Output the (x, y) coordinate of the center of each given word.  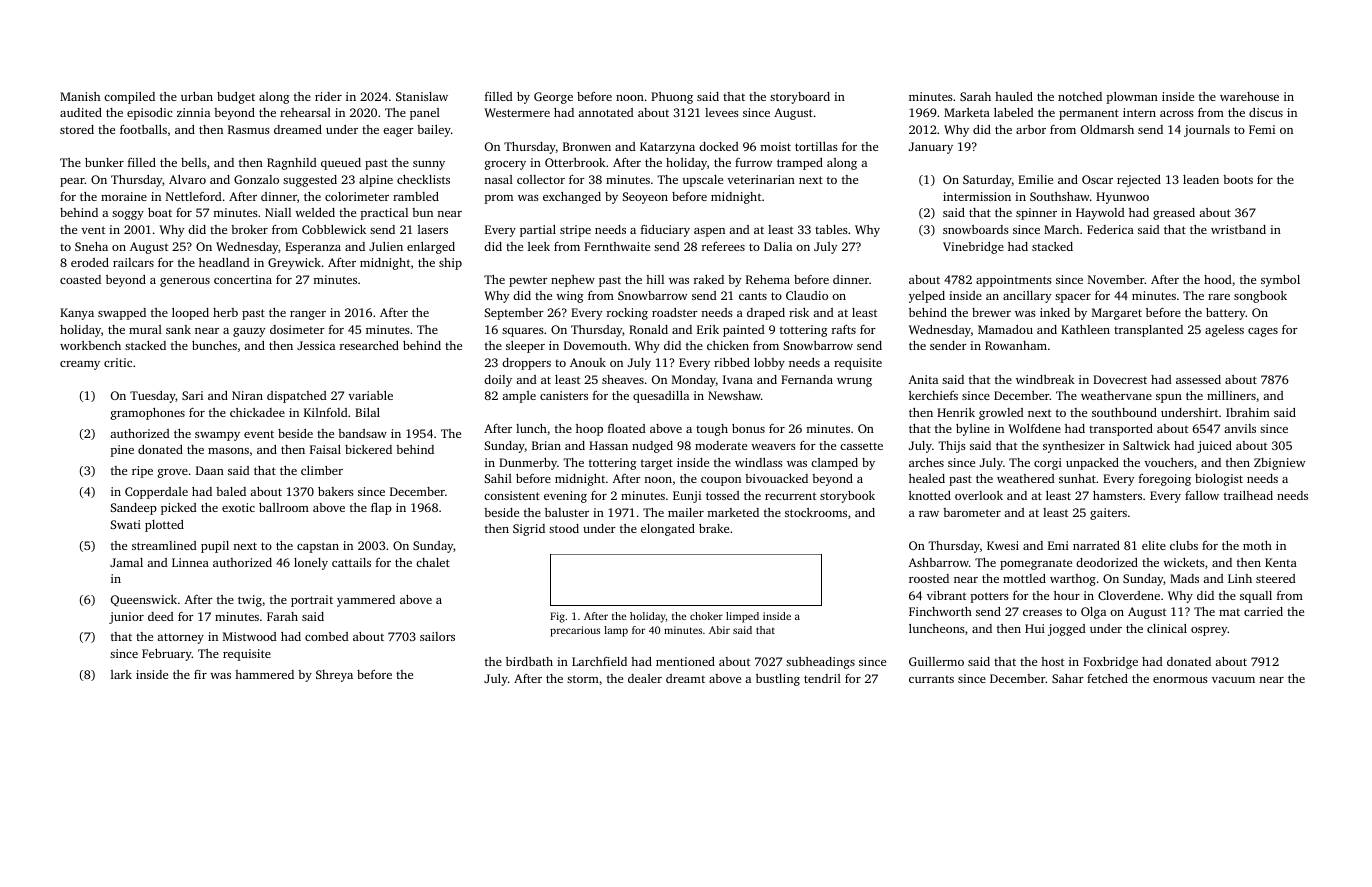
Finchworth (940, 611)
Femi (1262, 129)
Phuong (672, 98)
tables (831, 229)
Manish (80, 96)
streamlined (164, 545)
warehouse (1249, 96)
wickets (1184, 562)
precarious (575, 631)
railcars (133, 262)
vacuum (1233, 680)
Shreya (334, 676)
